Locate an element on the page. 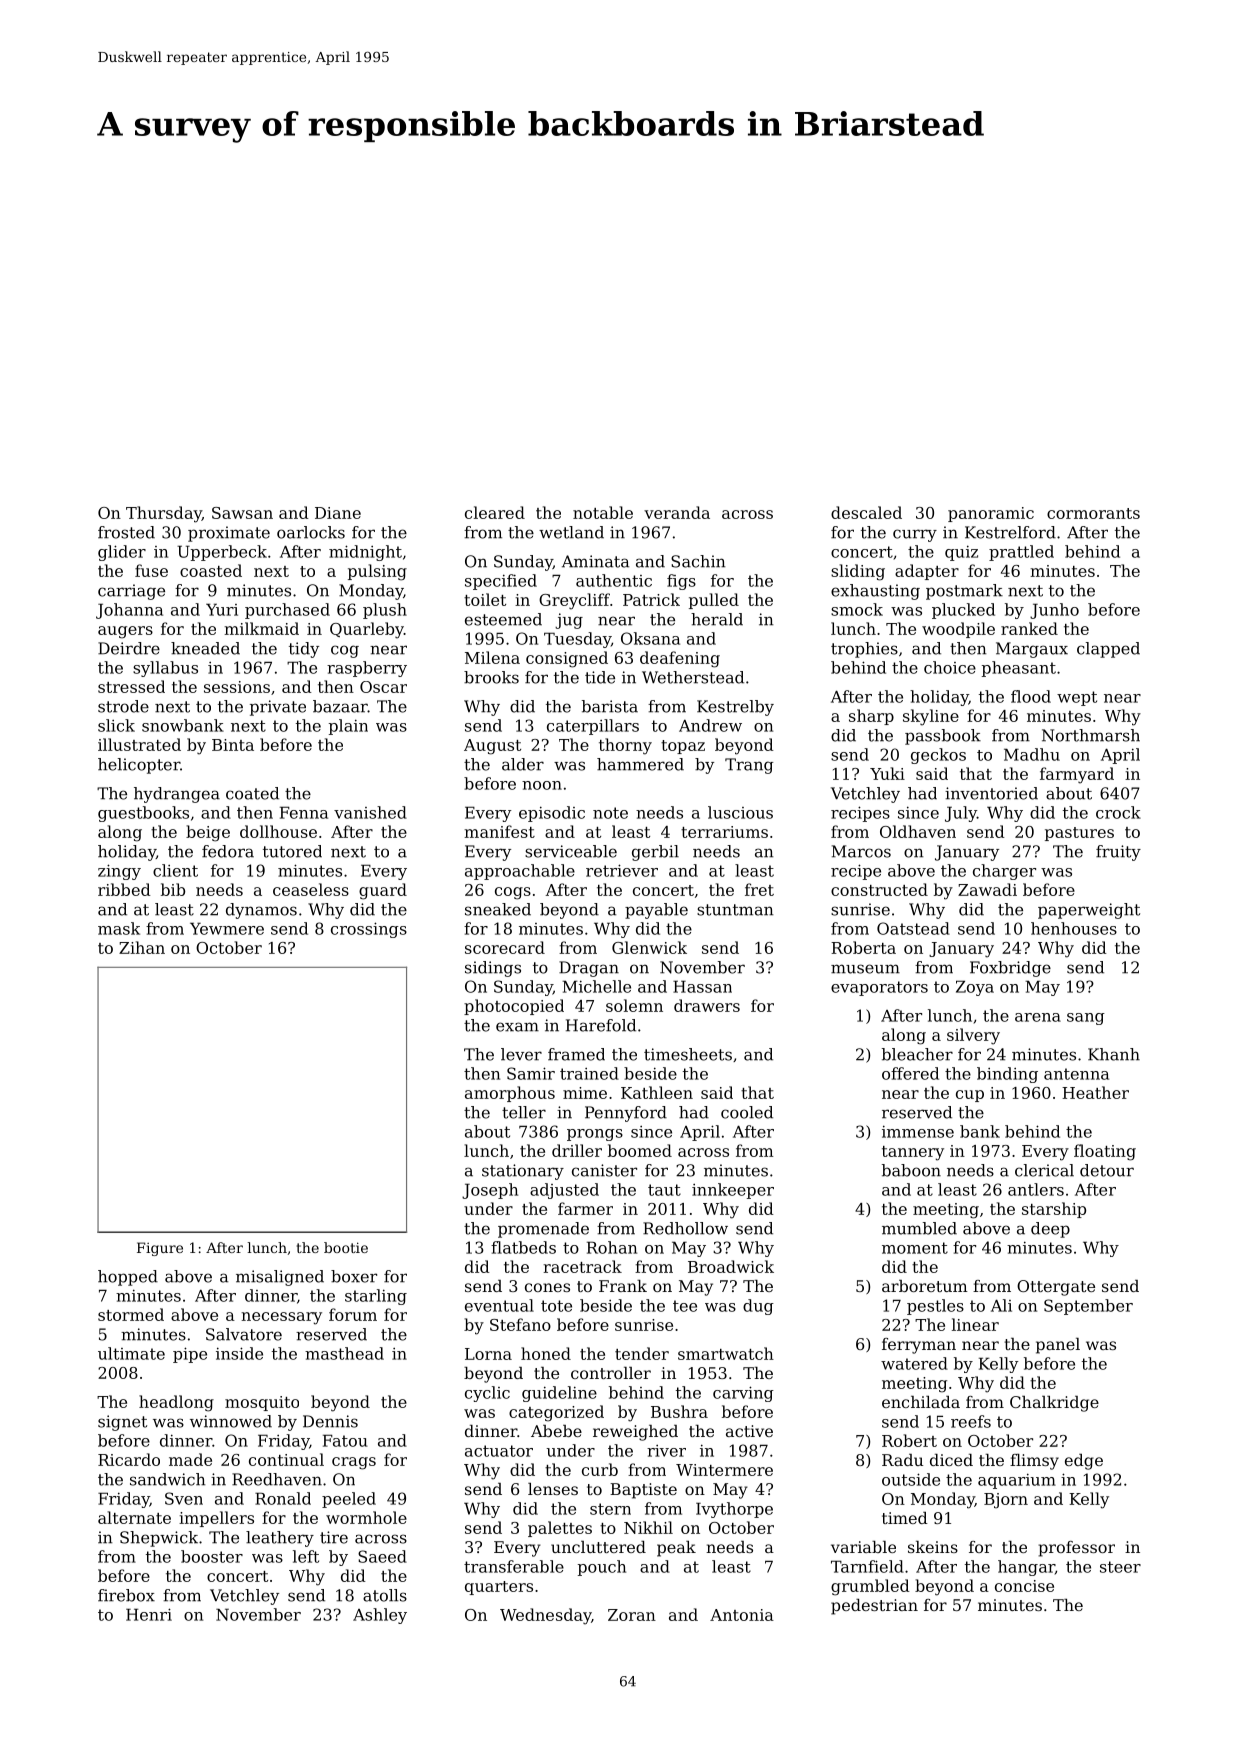 This document has height=1750, width=1238. cooled is located at coordinates (747, 1112).
